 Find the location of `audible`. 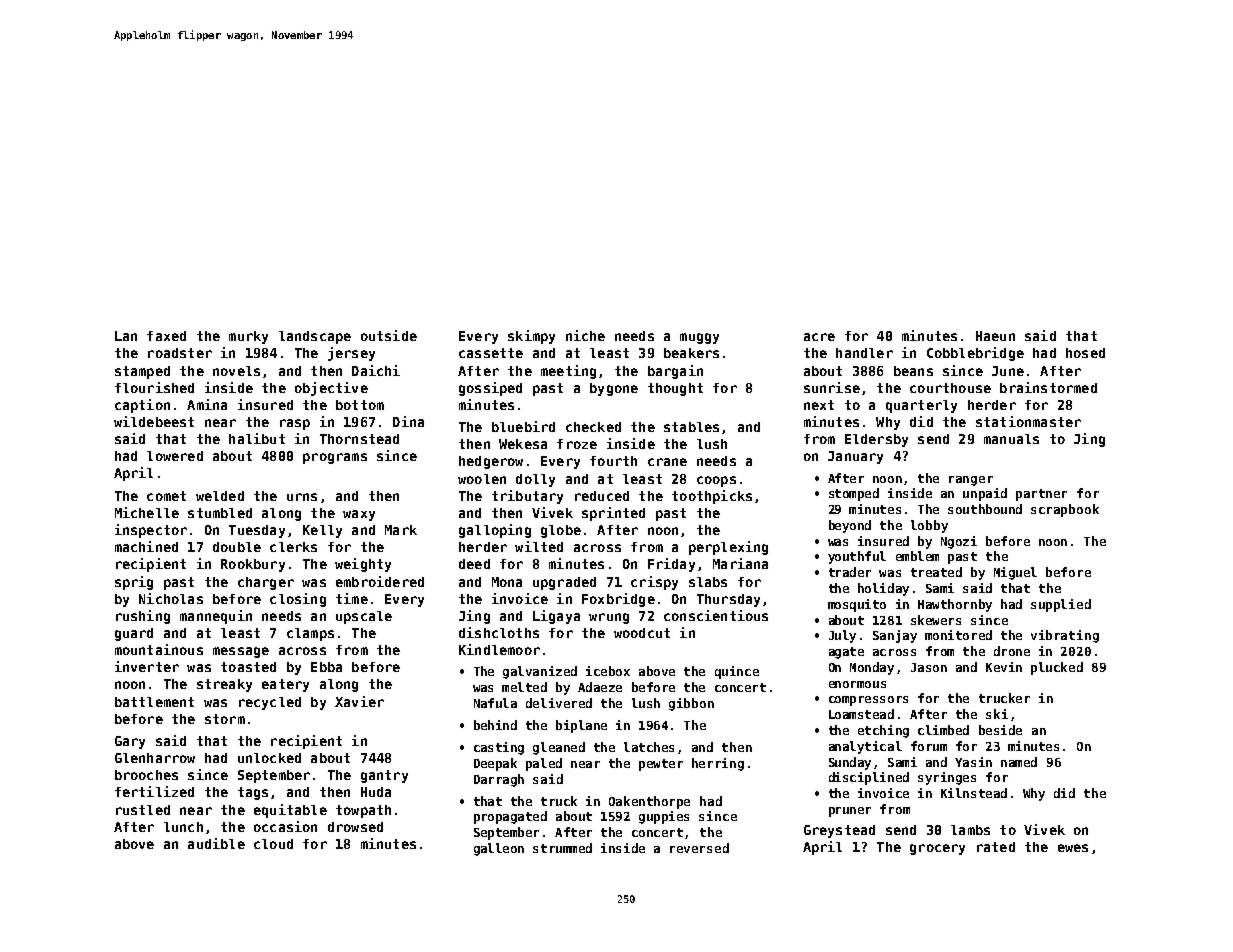

audible is located at coordinates (216, 843).
